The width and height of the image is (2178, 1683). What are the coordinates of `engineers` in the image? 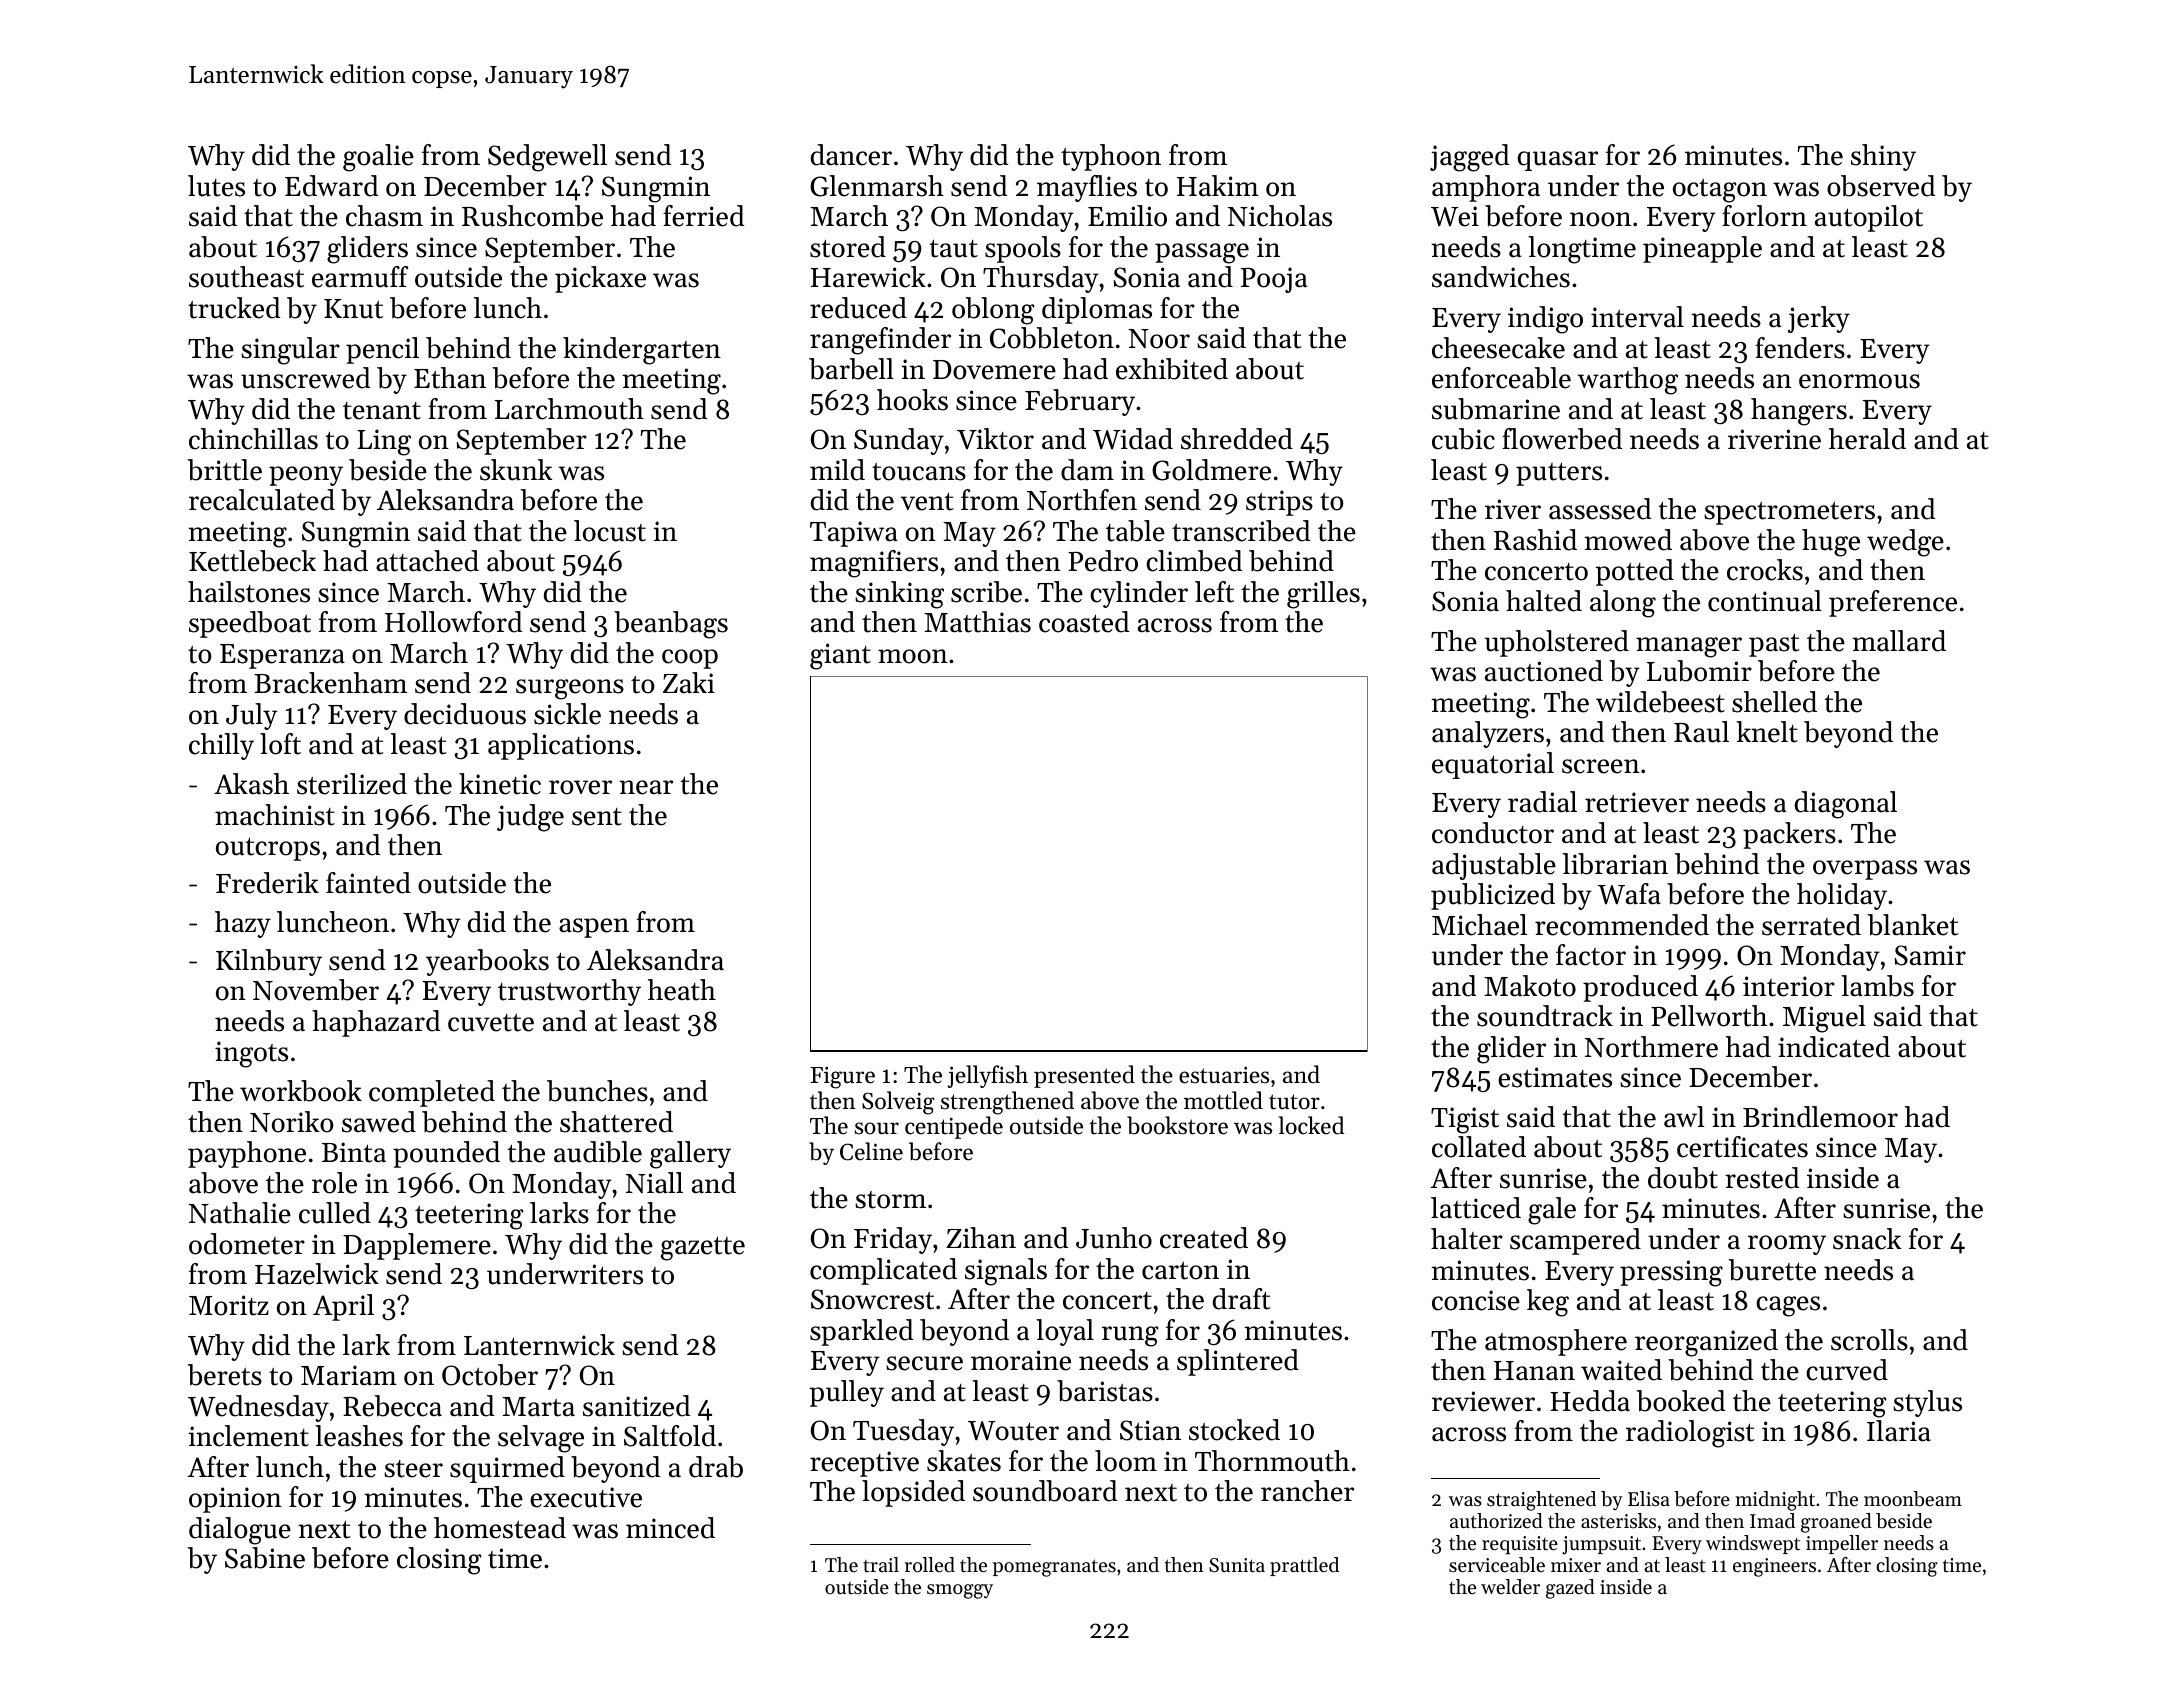 It's located at (1774, 1567).
